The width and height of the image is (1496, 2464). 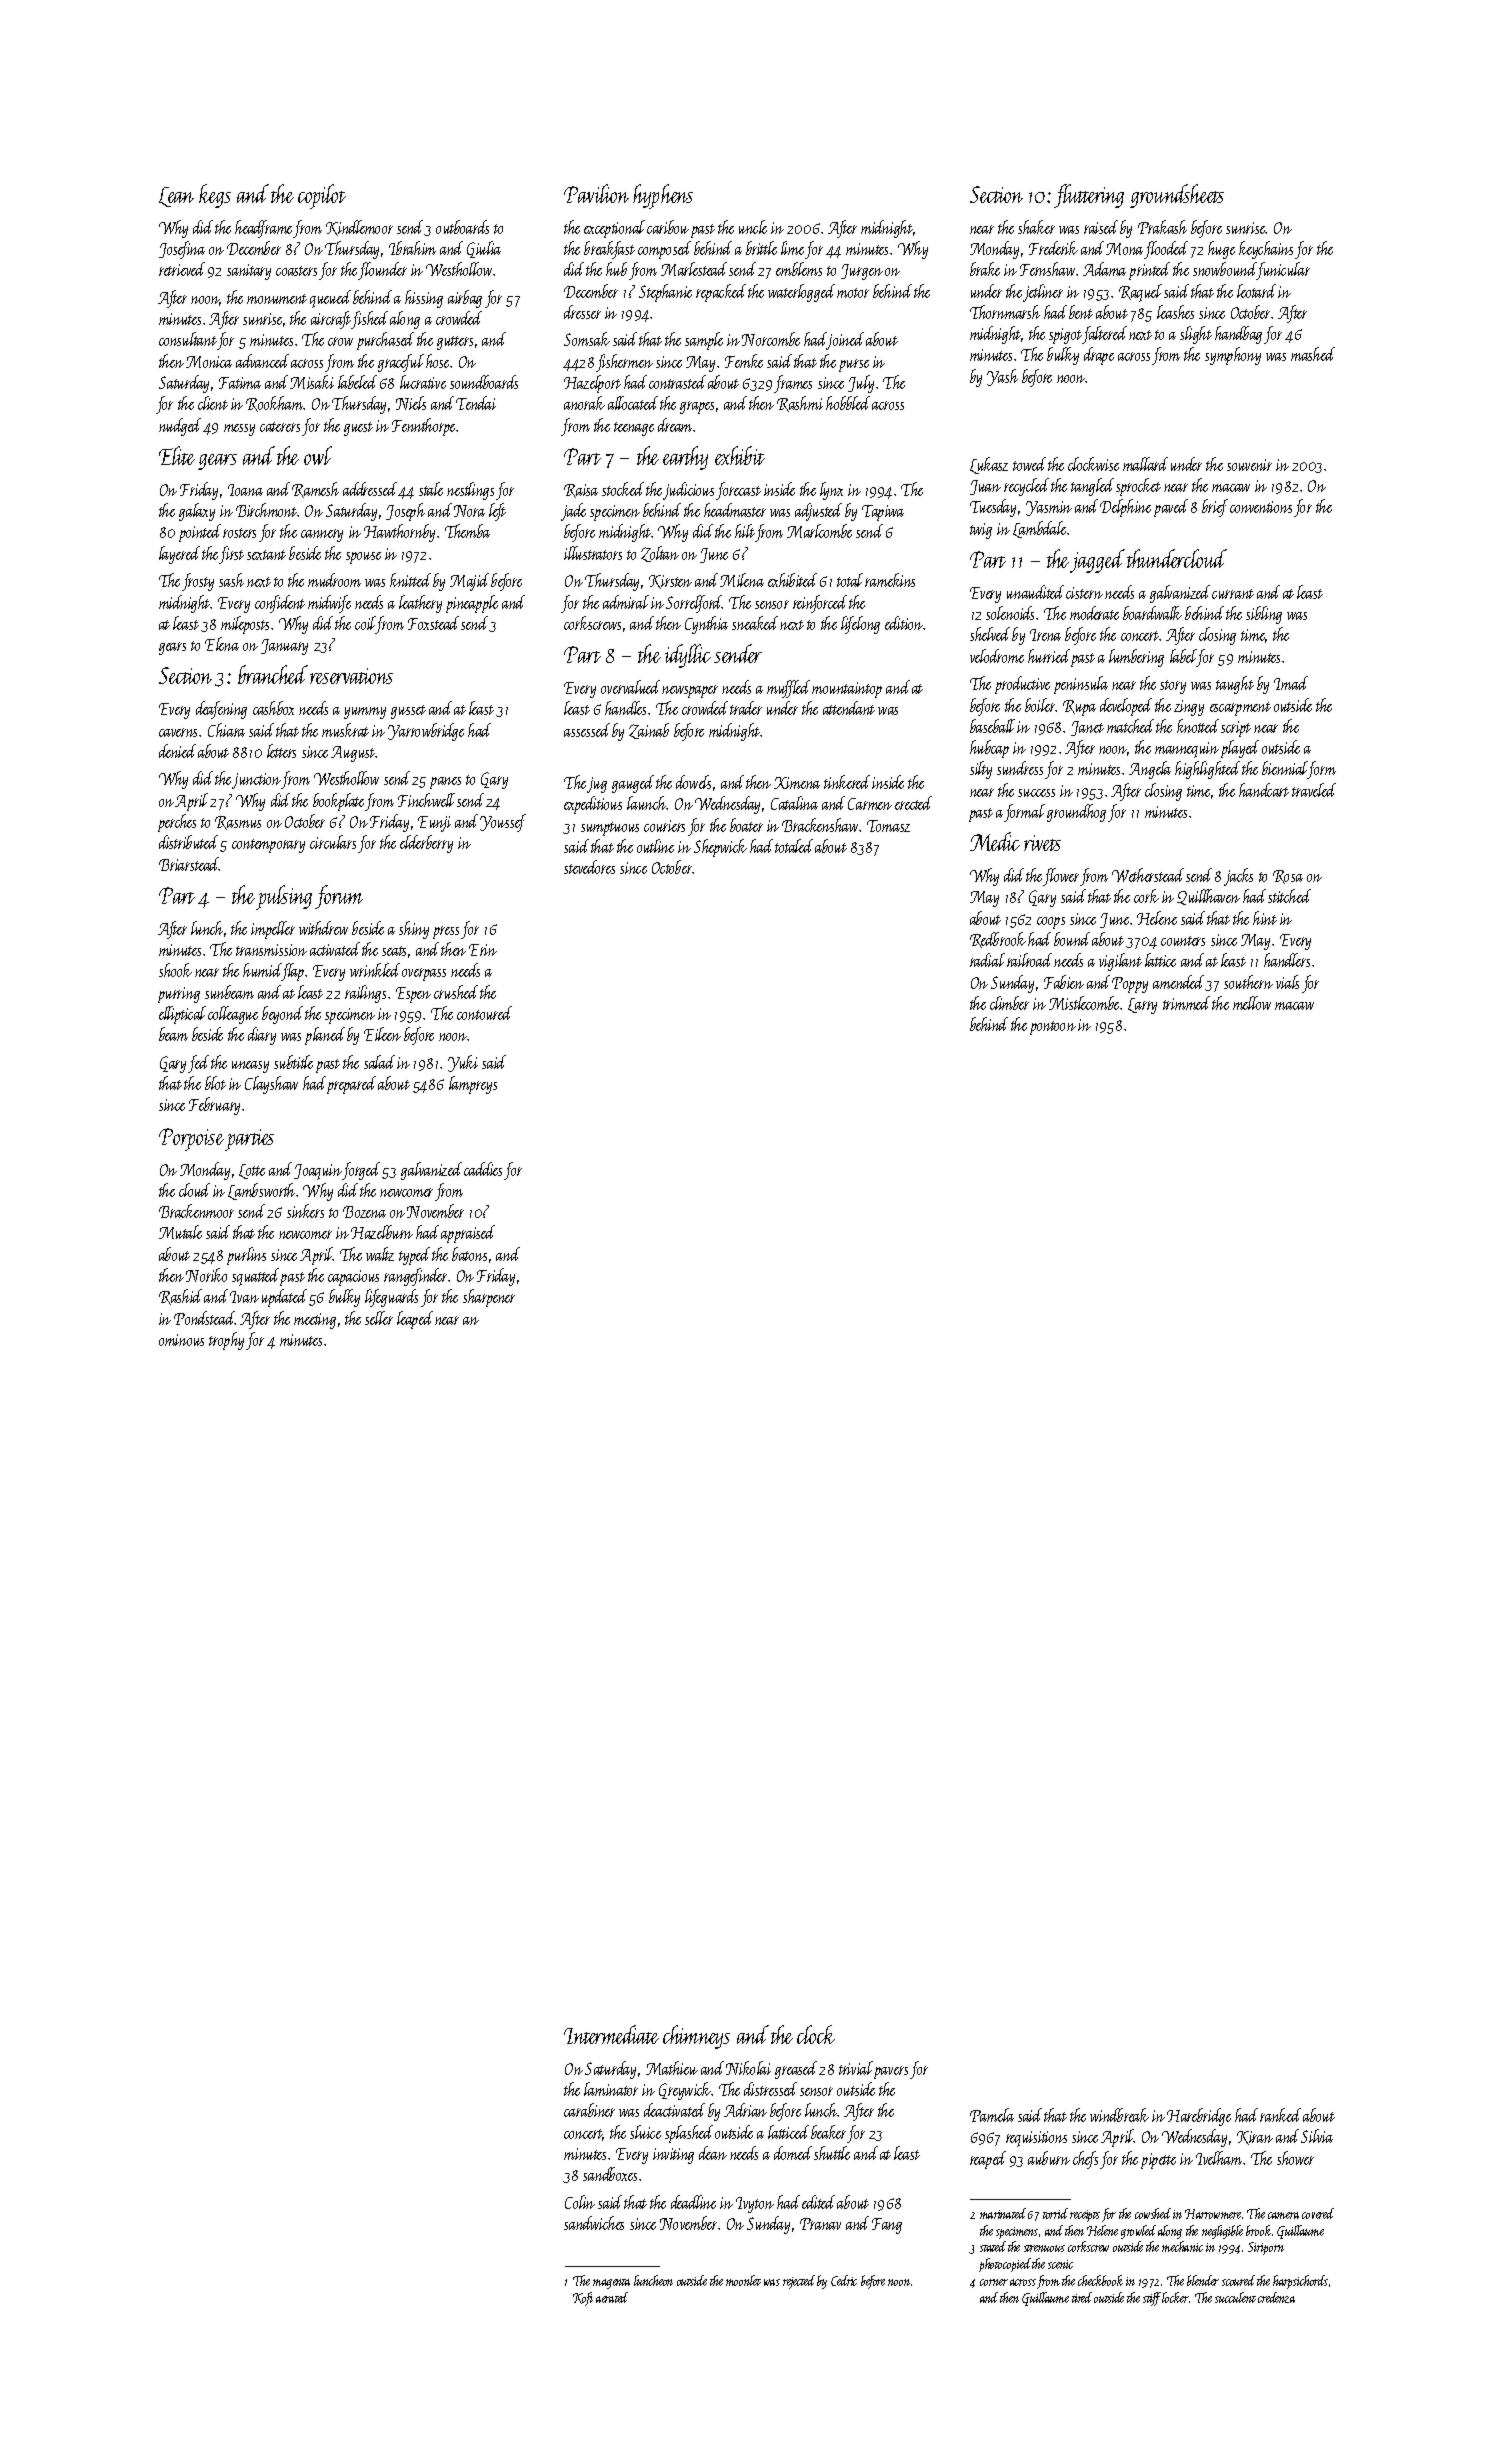 What do you see at coordinates (987, 960) in the image?
I see `radial` at bounding box center [987, 960].
